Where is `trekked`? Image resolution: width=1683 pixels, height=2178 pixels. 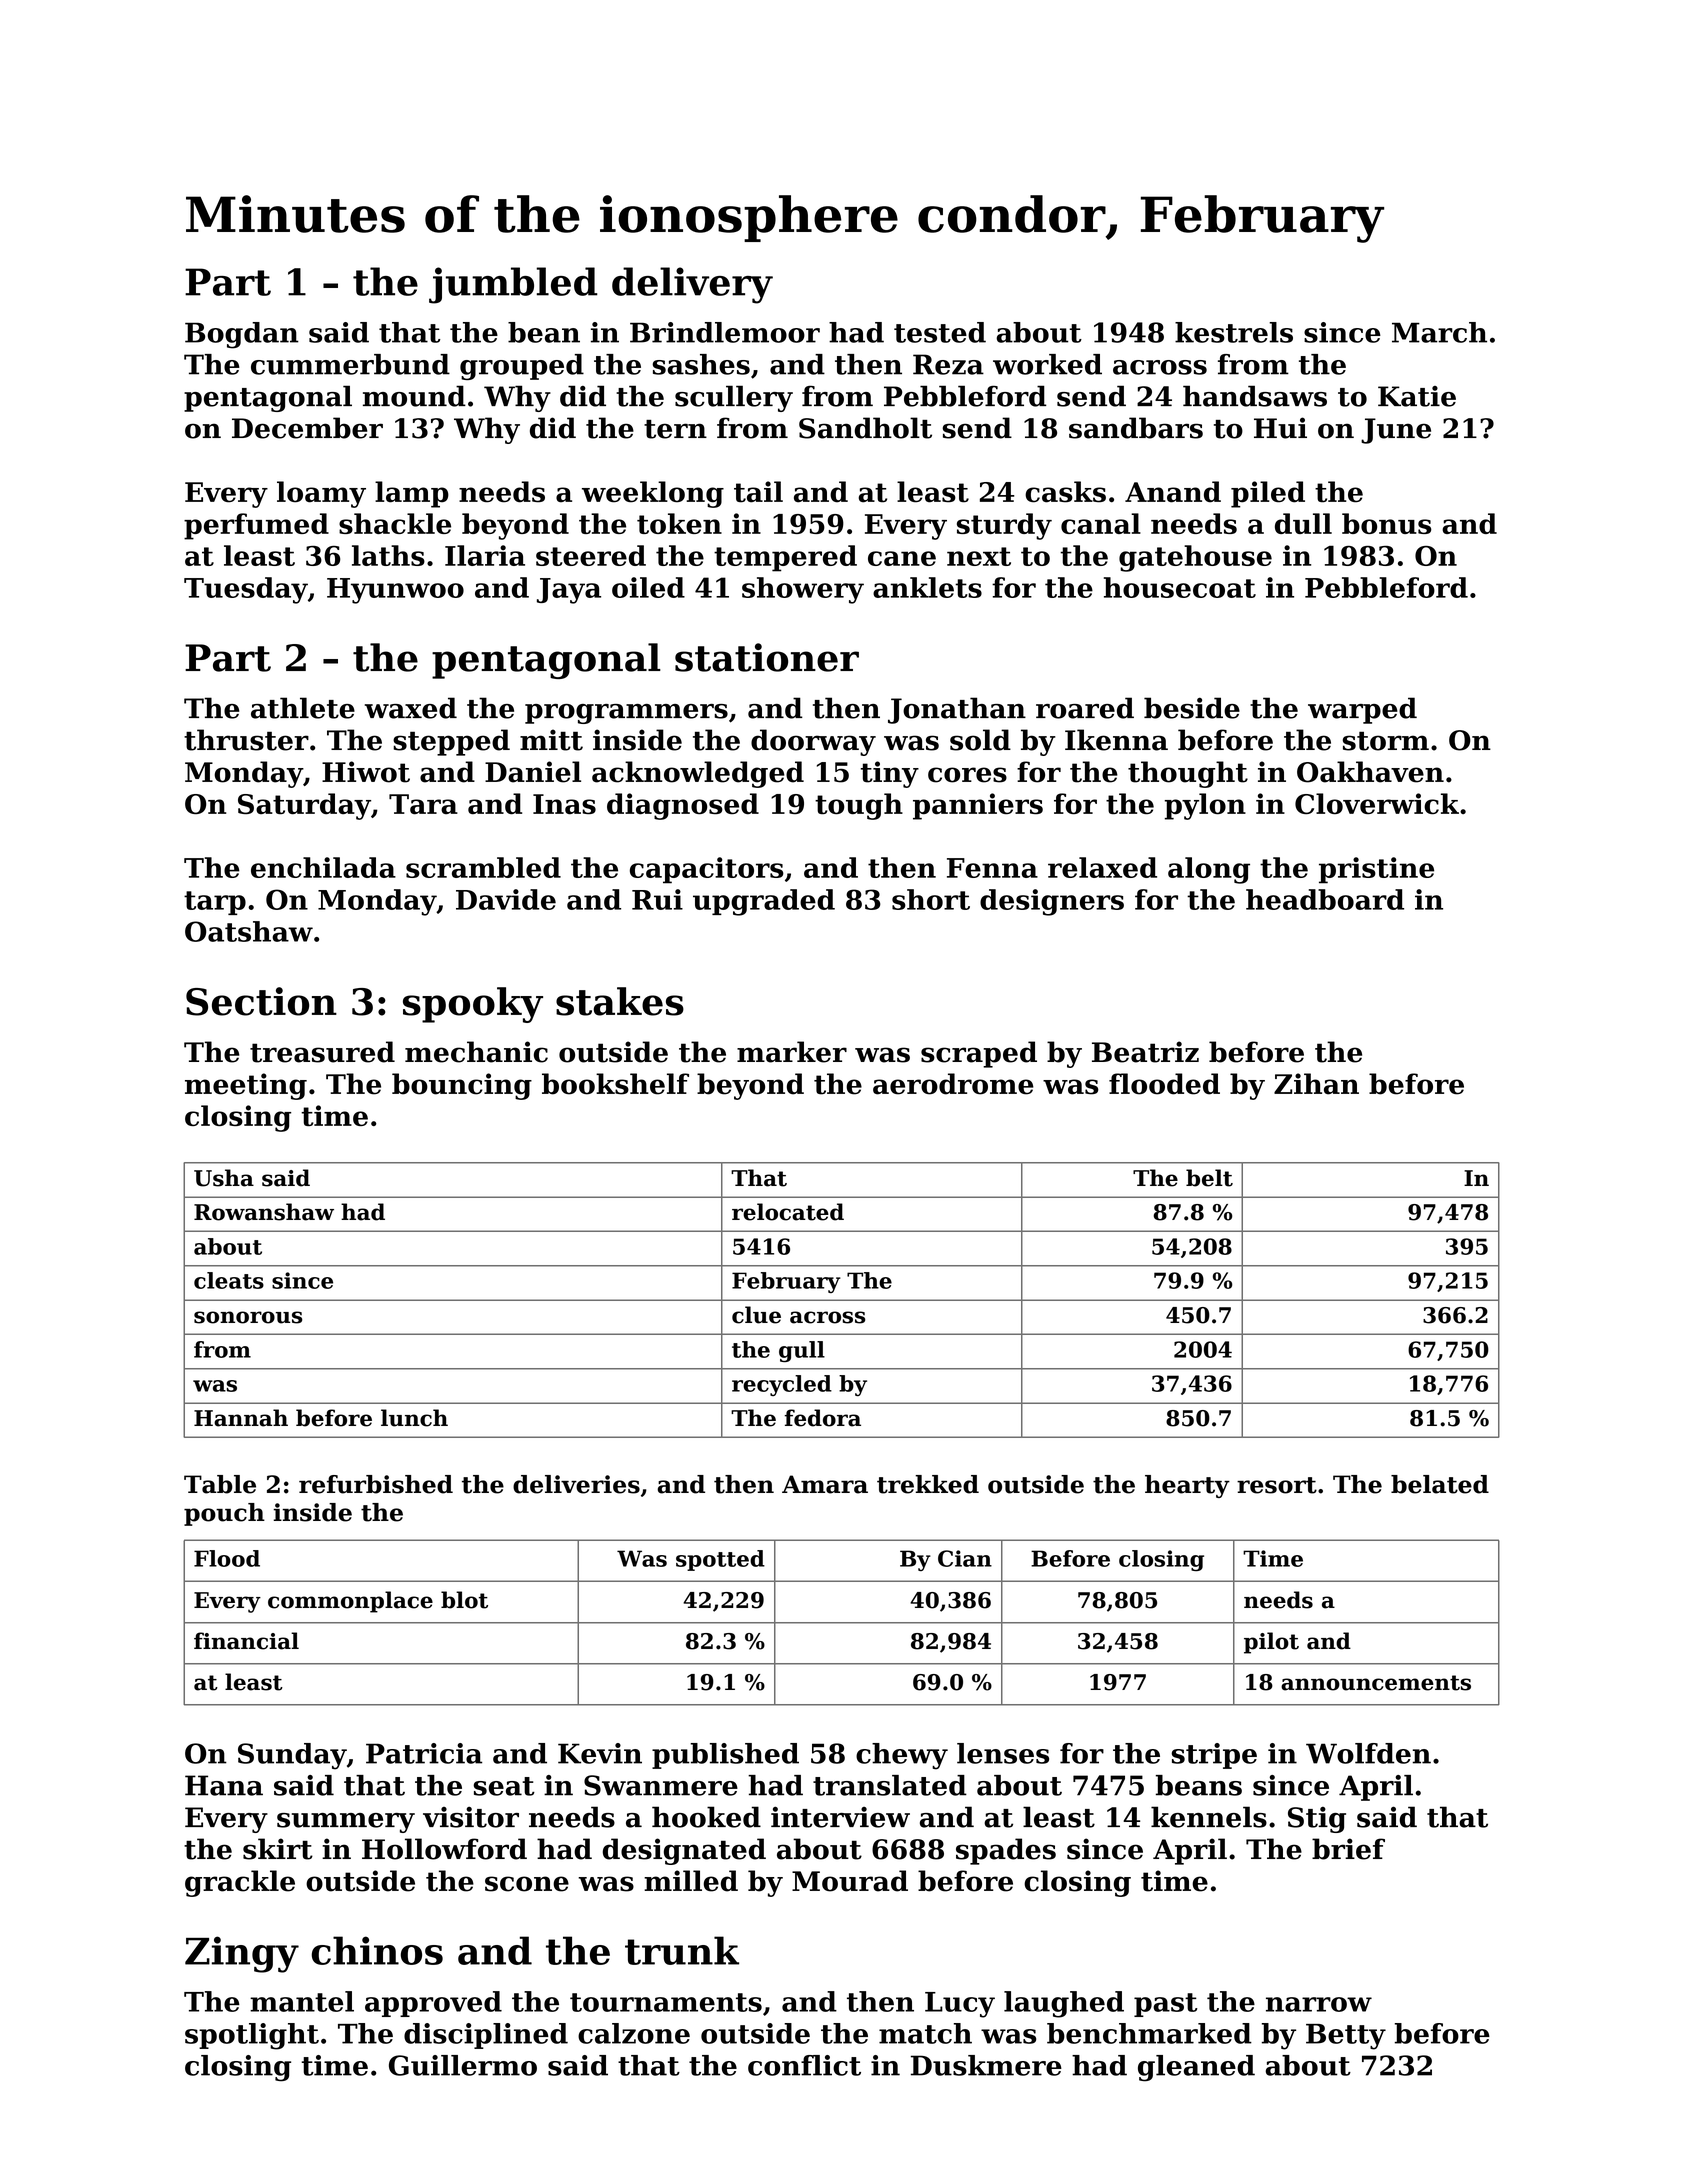
trekked is located at coordinates (928, 1484).
